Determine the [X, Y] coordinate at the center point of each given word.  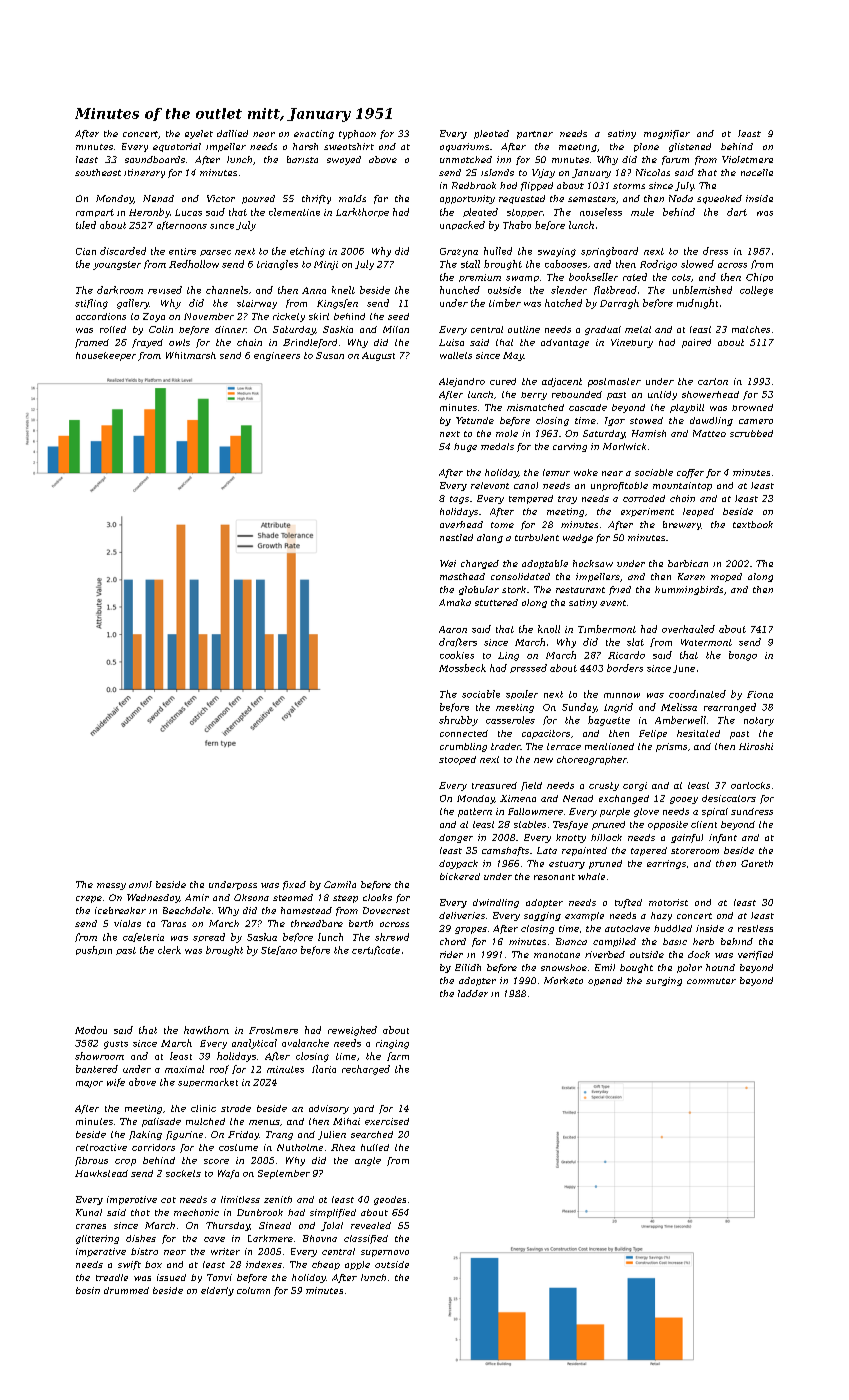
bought [636, 968]
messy [111, 886]
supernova [385, 1253]
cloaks [377, 897]
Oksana [251, 897]
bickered [460, 876]
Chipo [759, 277]
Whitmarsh [191, 355]
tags [459, 500]
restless [755, 928]
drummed [126, 1290]
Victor [221, 198]
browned [752, 407]
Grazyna [459, 252]
